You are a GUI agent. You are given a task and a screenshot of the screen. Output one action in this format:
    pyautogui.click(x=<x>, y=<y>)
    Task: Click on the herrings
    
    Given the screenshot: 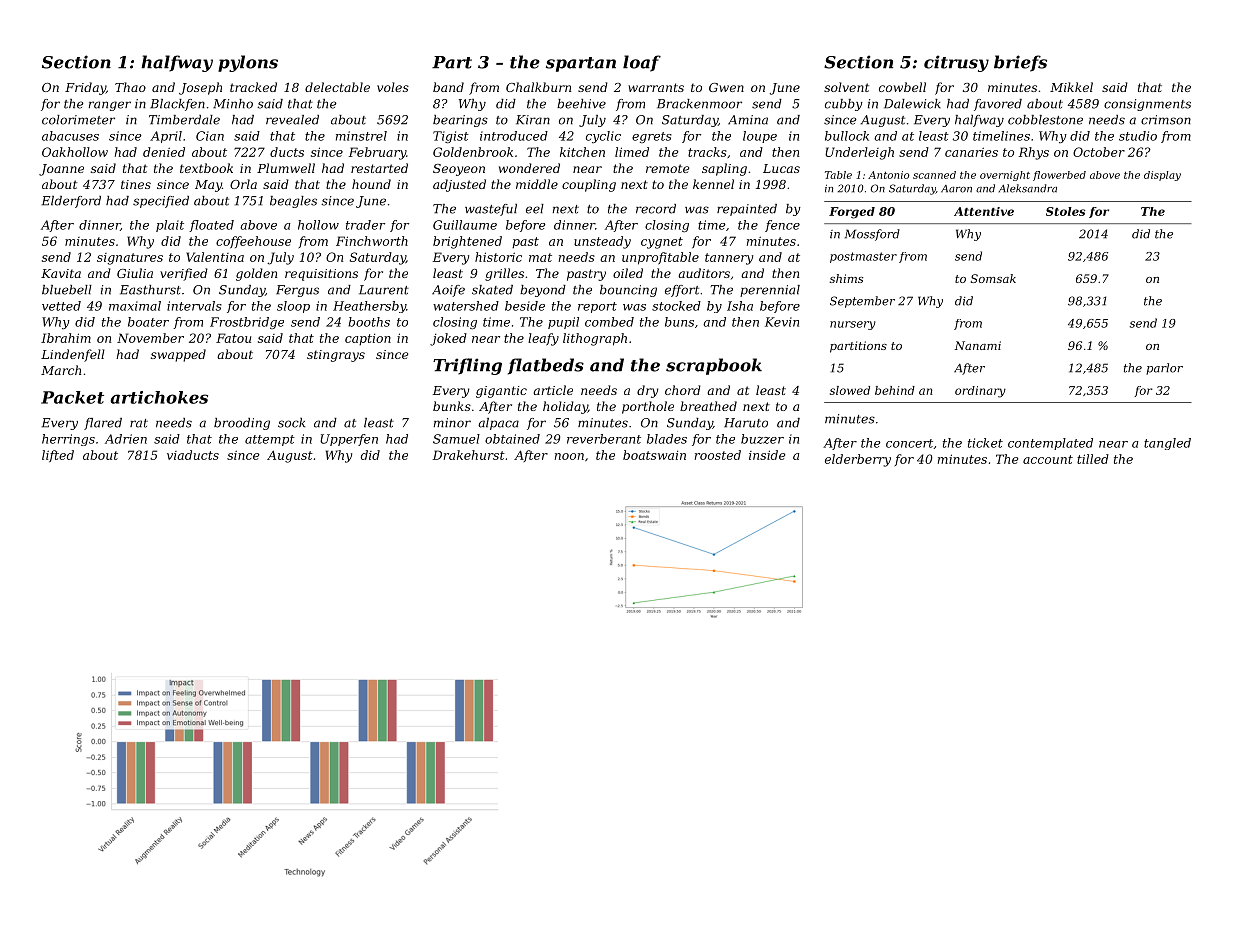 What is the action you would take?
    pyautogui.click(x=68, y=440)
